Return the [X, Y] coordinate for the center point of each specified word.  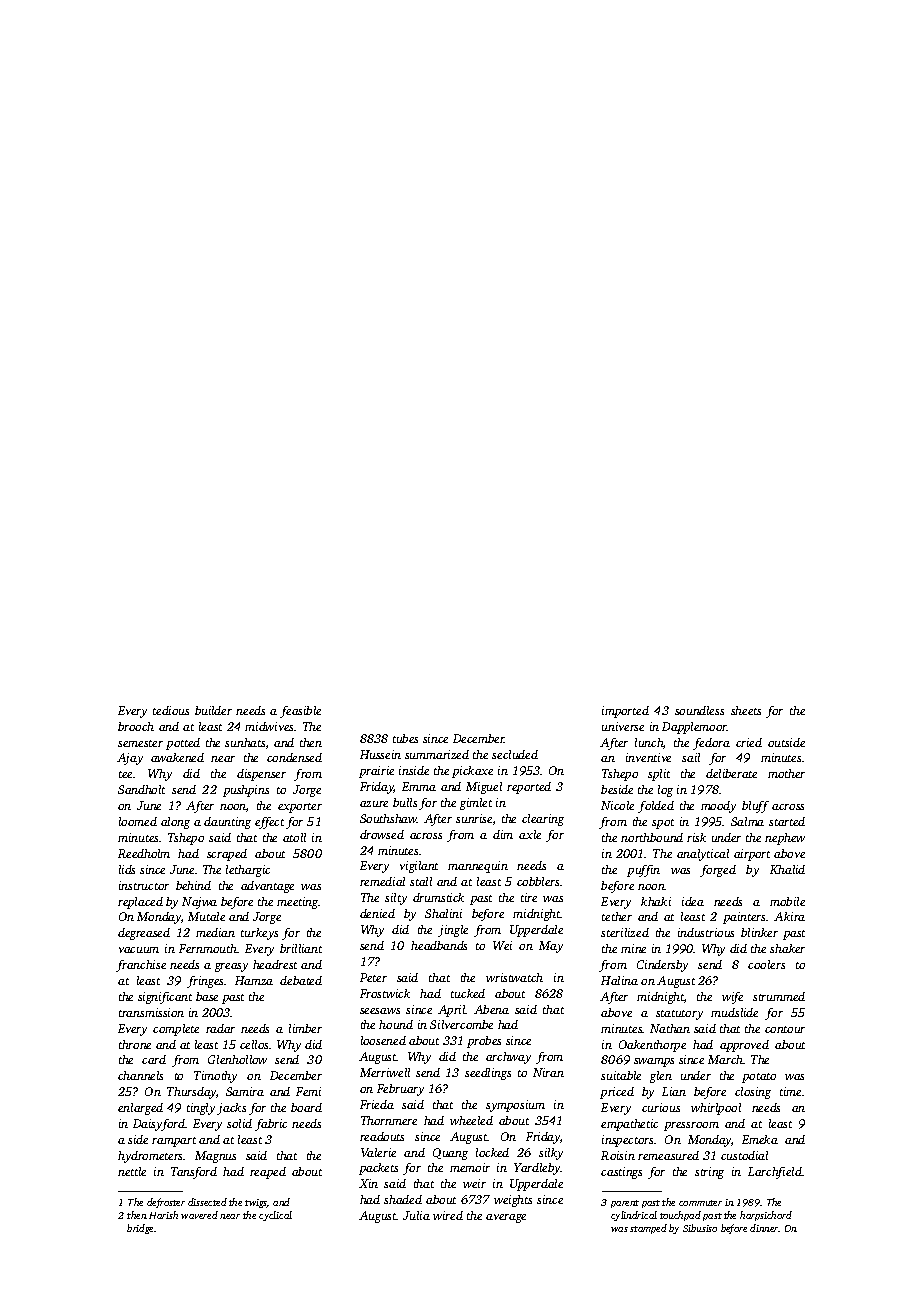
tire [529, 897]
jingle [453, 931]
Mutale [206, 916]
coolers [766, 964]
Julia [416, 1215]
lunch [649, 743]
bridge [140, 1229]
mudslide [734, 1012]
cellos [254, 1044]
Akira [789, 916]
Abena [491, 1009]
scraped [227, 855]
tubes [405, 738]
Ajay [130, 759]
